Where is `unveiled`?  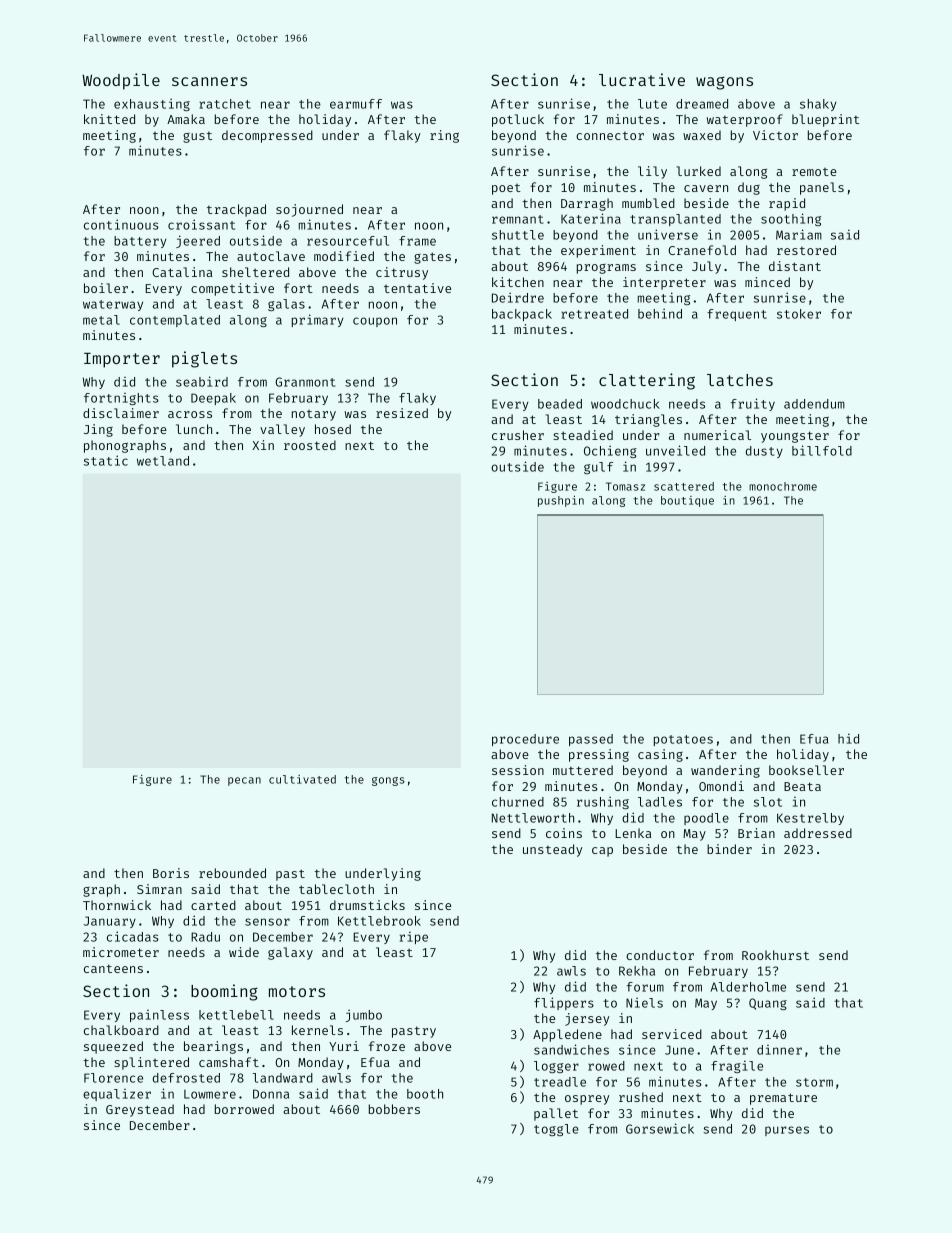 unveiled is located at coordinates (675, 450).
